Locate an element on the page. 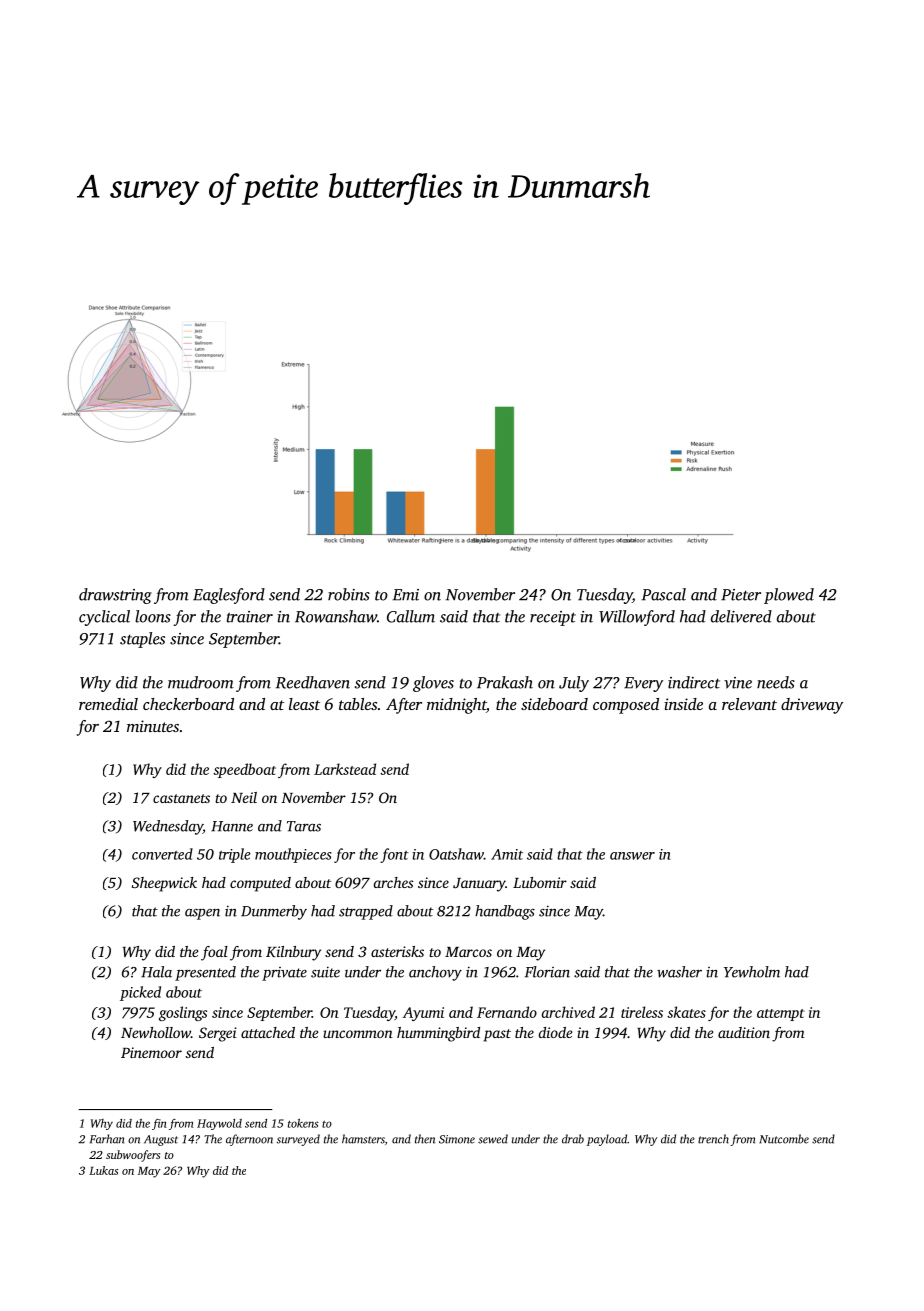 Image resolution: width=924 pixels, height=1311 pixels. Amit is located at coordinates (507, 854).
